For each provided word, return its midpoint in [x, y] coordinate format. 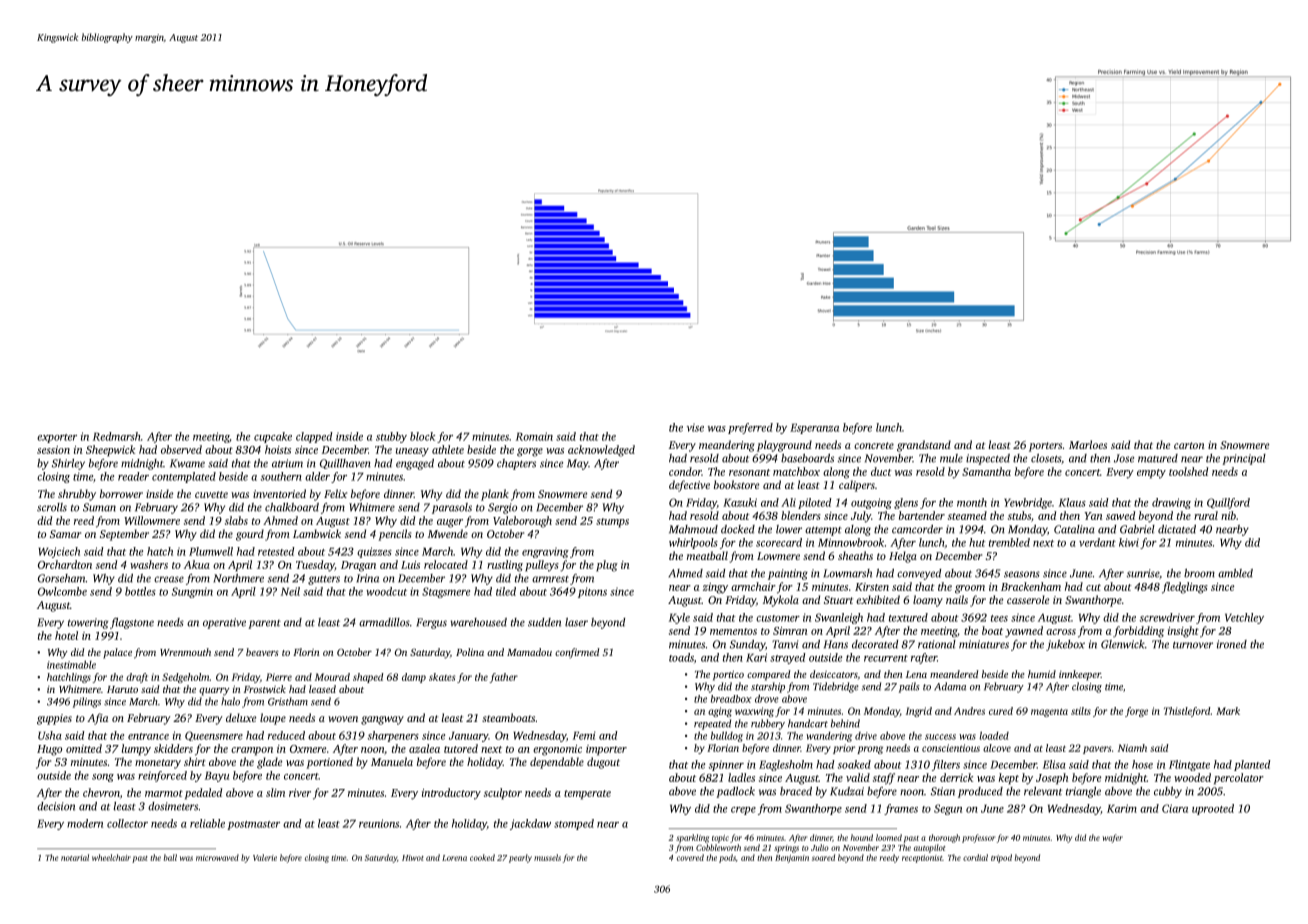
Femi [584, 735]
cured [1001, 711]
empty [1151, 474]
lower [789, 529]
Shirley [68, 464]
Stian [943, 791]
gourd [250, 535]
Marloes [1088, 444]
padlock [735, 792]
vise [695, 427]
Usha [50, 735]
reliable [207, 823]
